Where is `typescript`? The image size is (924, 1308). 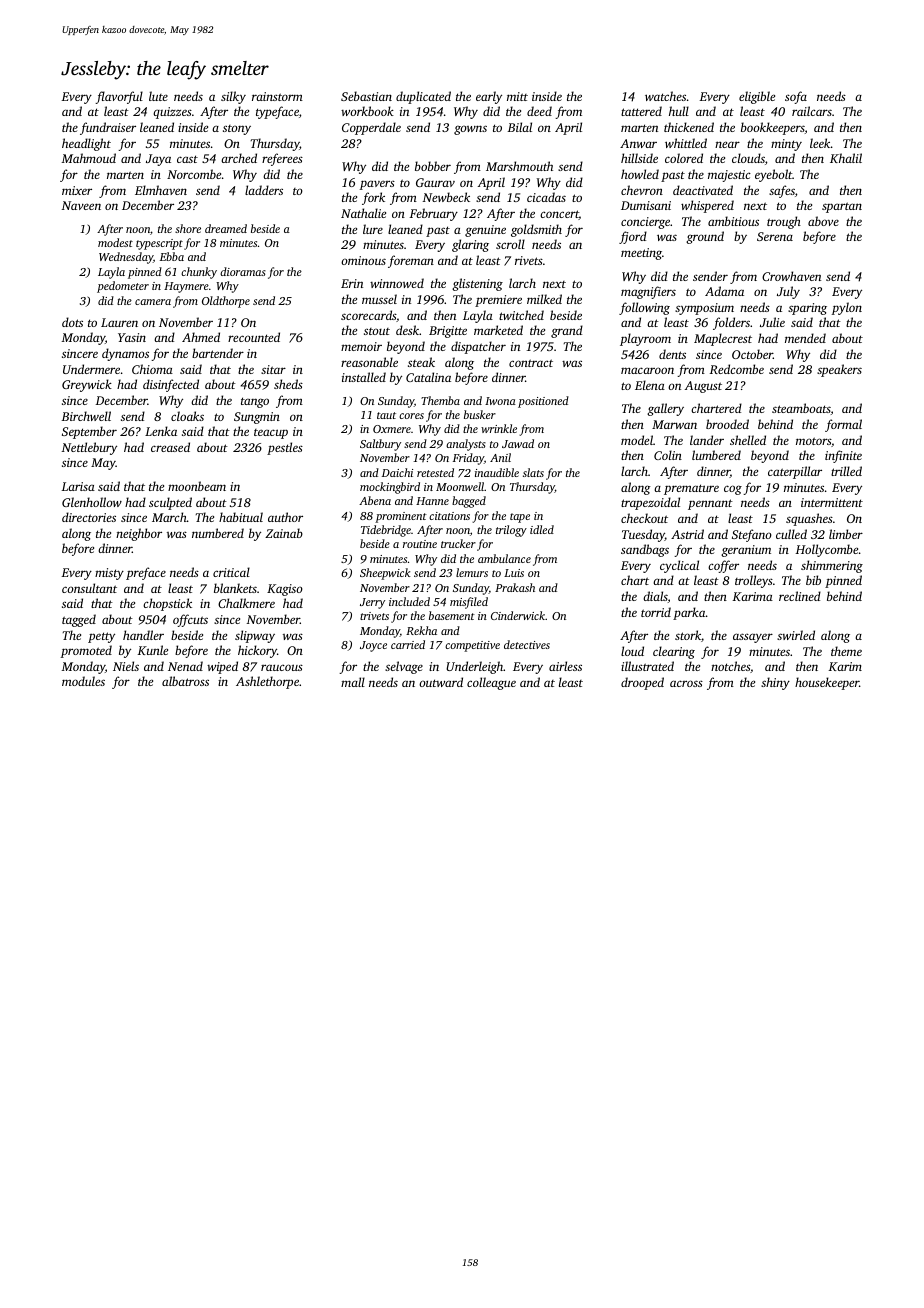
typescript is located at coordinates (159, 244).
